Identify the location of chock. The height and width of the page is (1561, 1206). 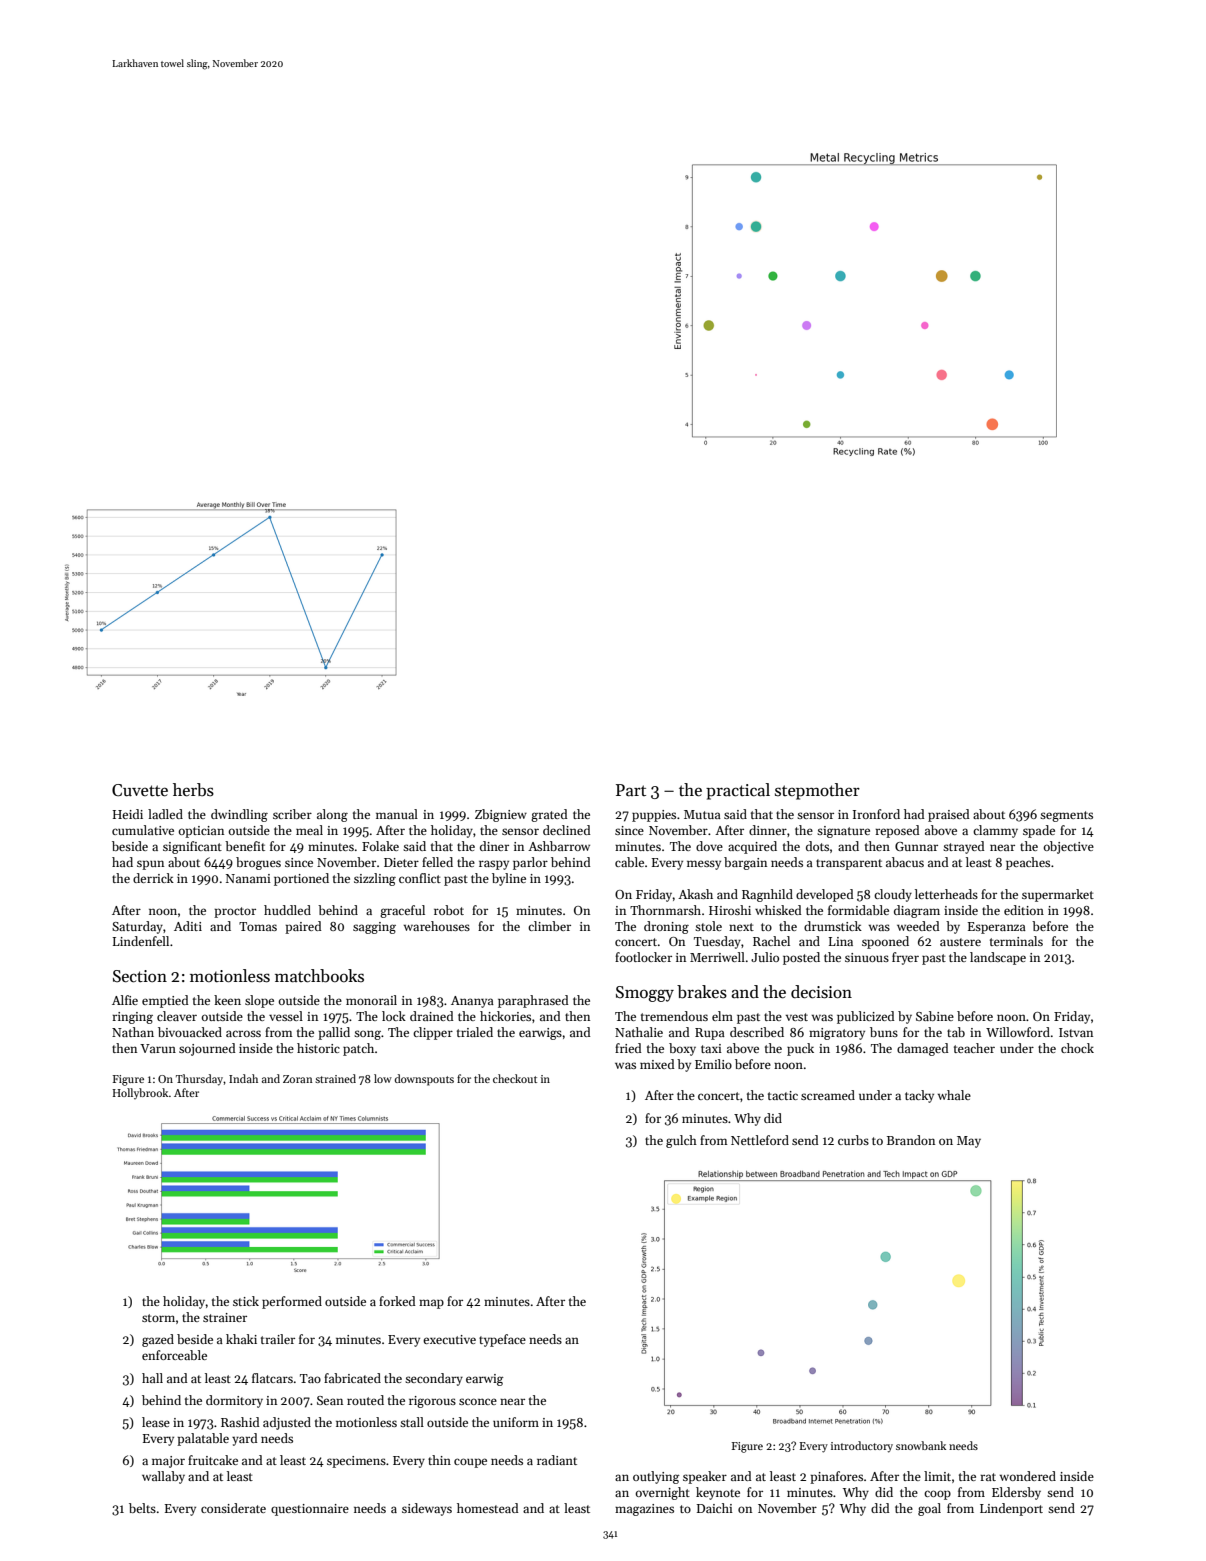
(1077, 1048).
